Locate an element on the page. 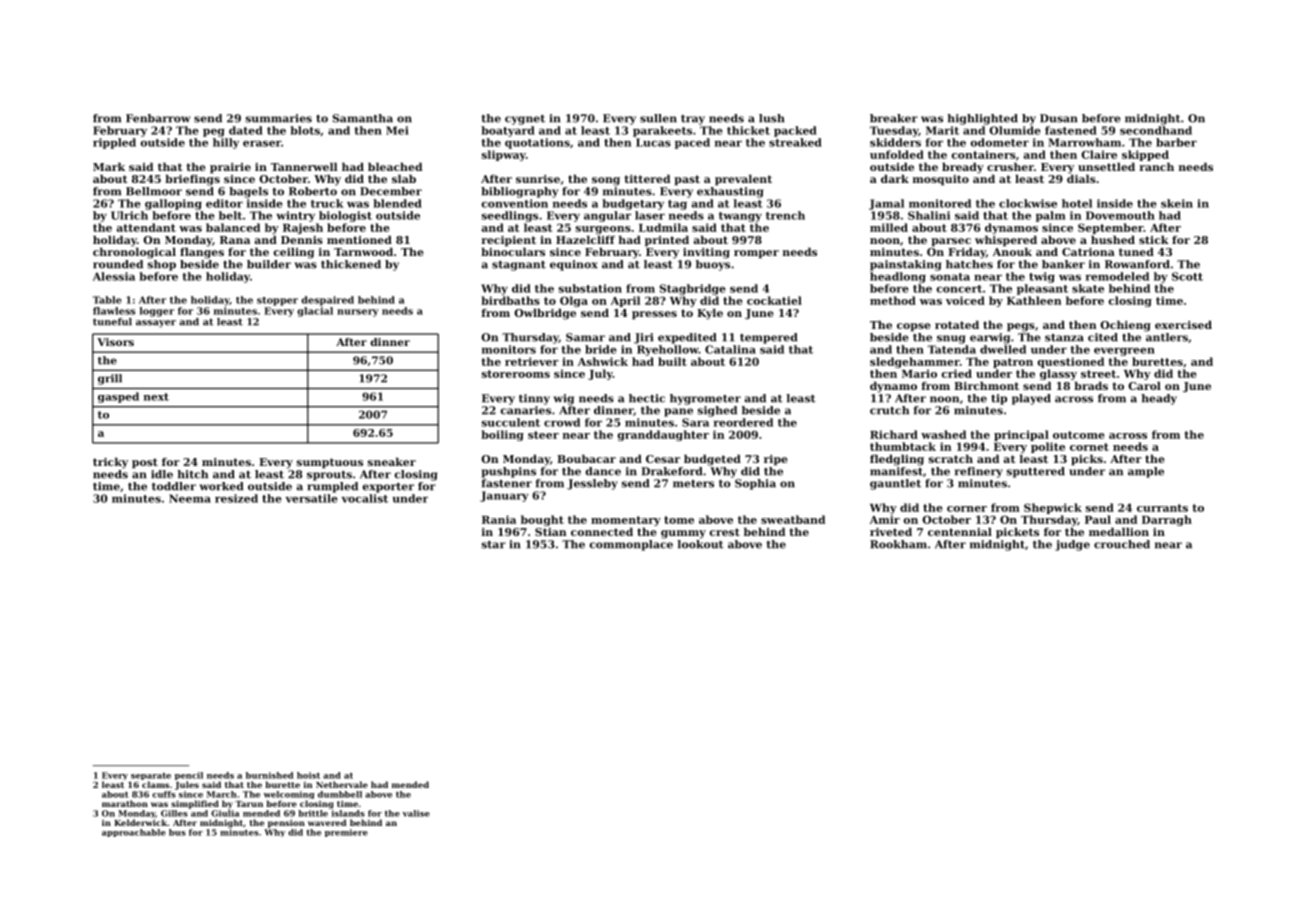 The width and height of the page is (1308, 924). valise is located at coordinates (416, 813).
